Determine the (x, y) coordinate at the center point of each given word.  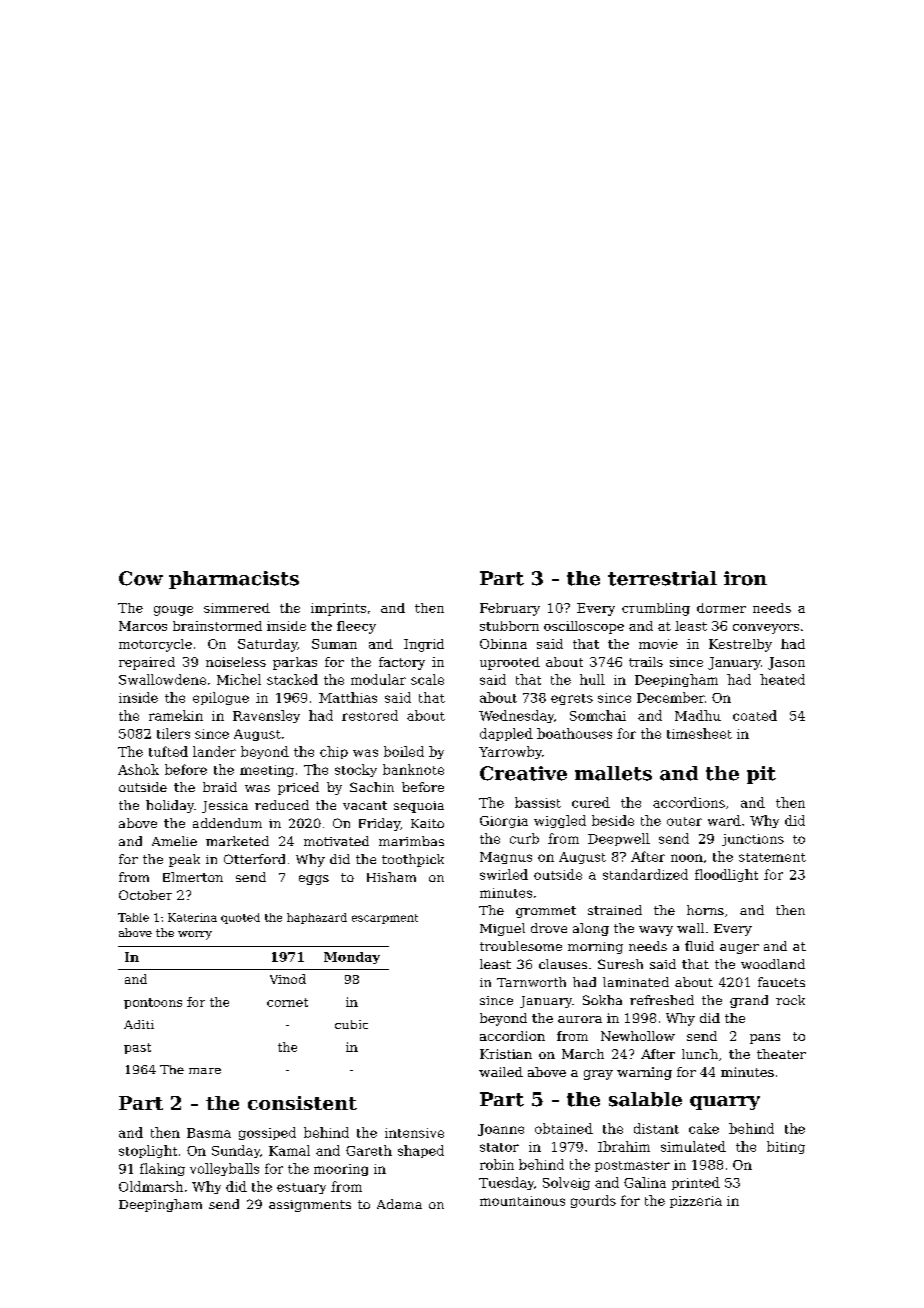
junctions (753, 840)
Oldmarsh (151, 1186)
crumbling (656, 609)
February (510, 609)
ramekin (176, 715)
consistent (302, 1103)
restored (370, 715)
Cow (141, 578)
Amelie (174, 841)
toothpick (413, 860)
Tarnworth (531, 982)
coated (755, 715)
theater (781, 1054)
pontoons (153, 1003)
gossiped (267, 1133)
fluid (699, 946)
